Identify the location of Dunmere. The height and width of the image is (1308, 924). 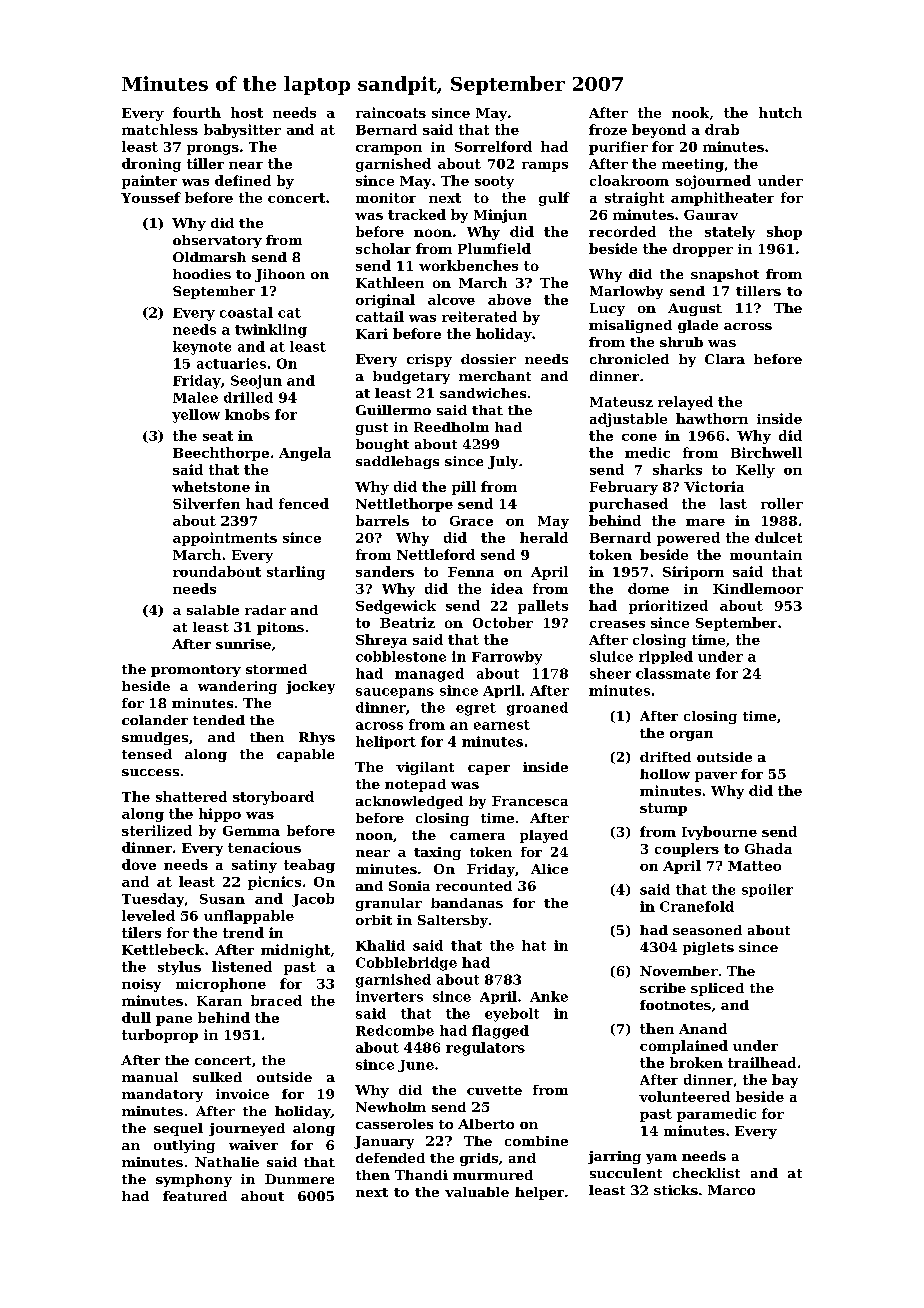
(299, 1179).
